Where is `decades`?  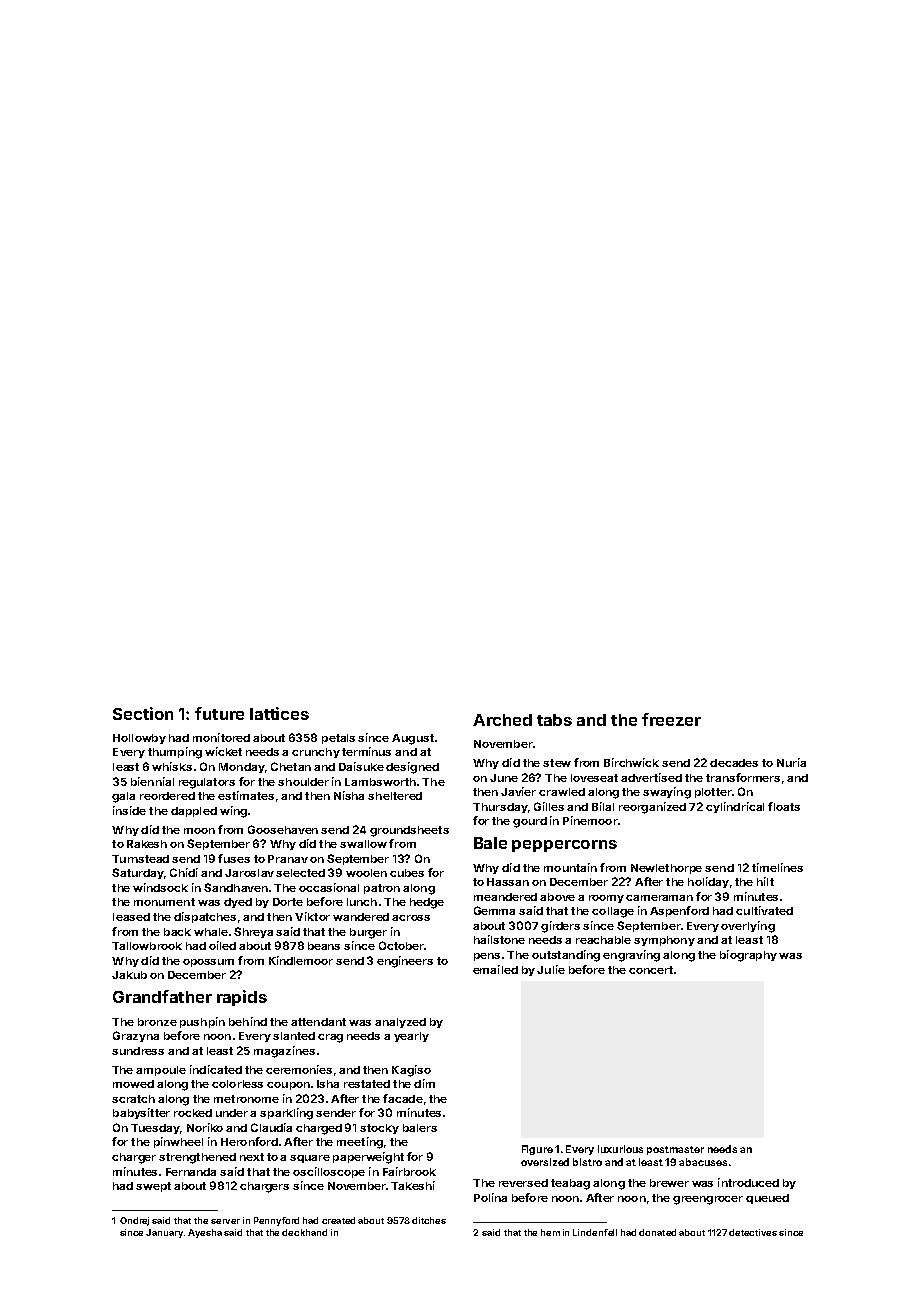 decades is located at coordinates (734, 763).
